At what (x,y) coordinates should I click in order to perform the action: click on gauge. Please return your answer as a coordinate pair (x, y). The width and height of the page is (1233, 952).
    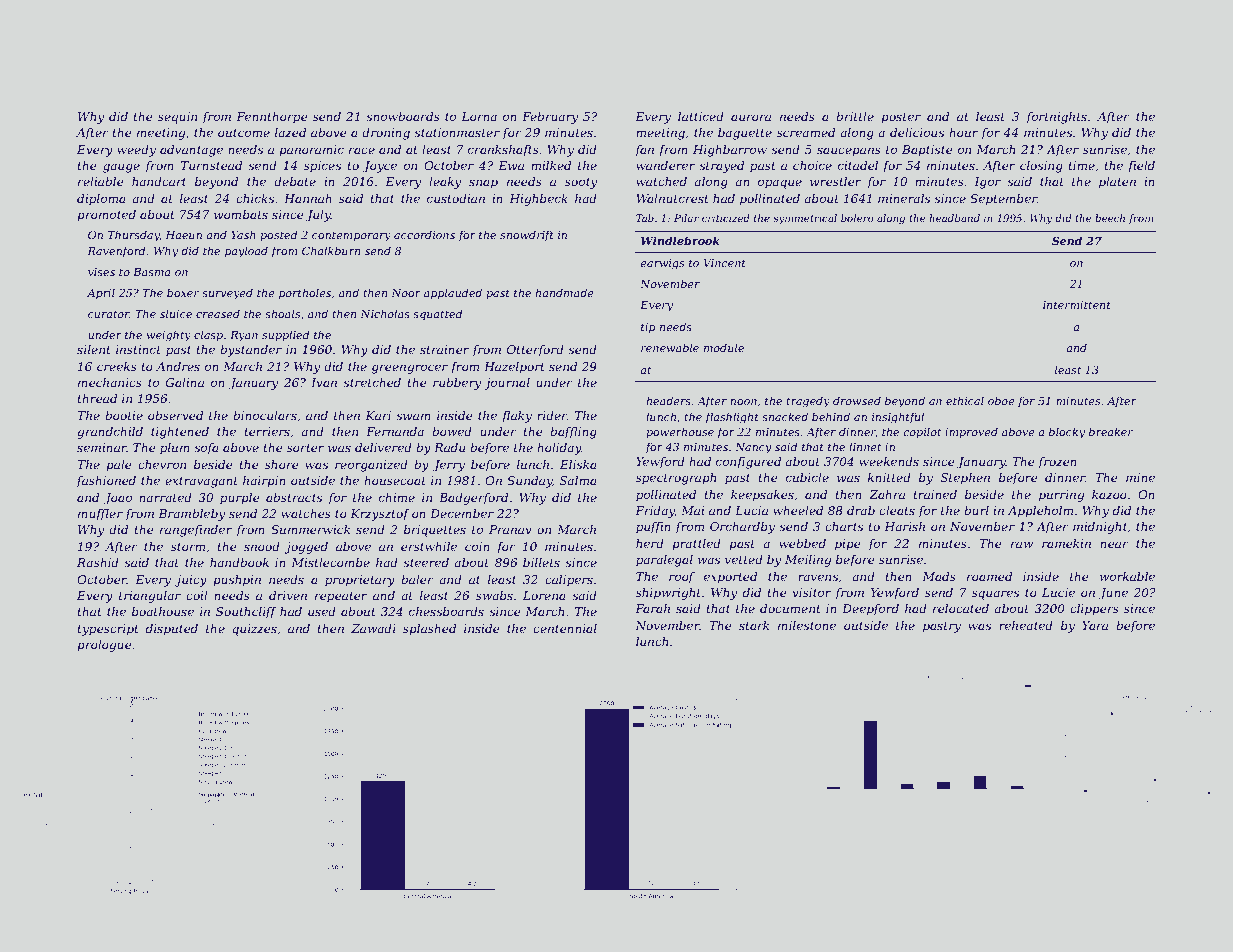
    Looking at the image, I should click on (121, 168).
